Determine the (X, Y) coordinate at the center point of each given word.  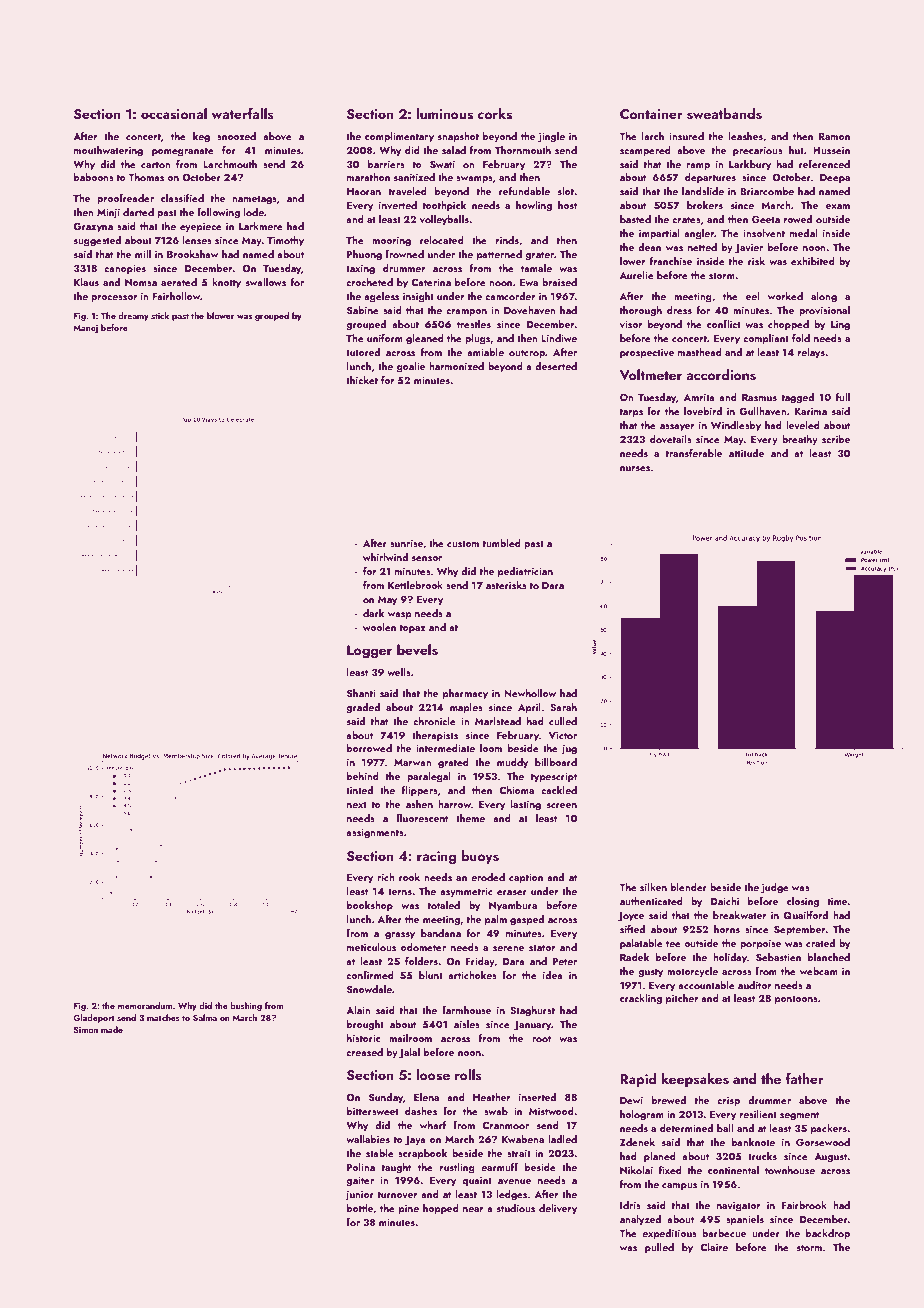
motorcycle (692, 972)
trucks (762, 1156)
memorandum (145, 1005)
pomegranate (183, 152)
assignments (375, 834)
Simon (86, 1030)
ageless (381, 297)
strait (519, 1153)
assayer (677, 427)
